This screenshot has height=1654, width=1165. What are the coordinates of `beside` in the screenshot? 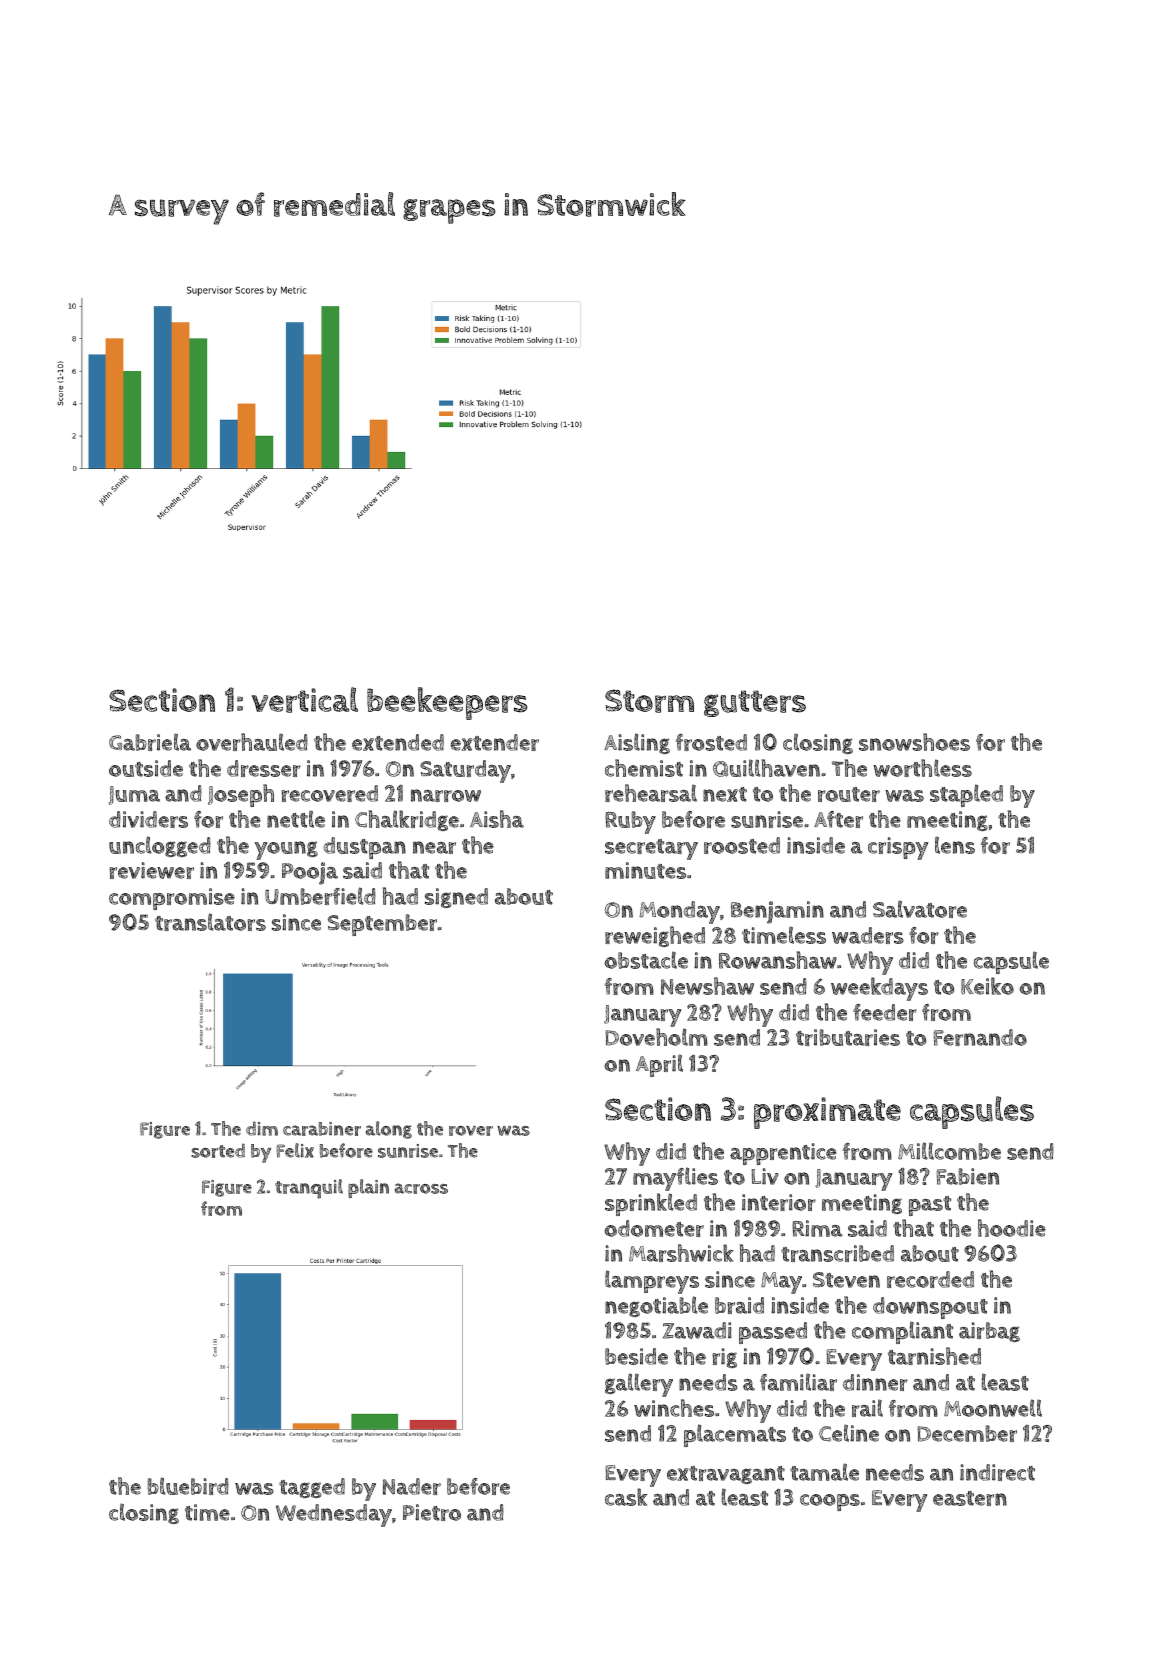 It's located at (636, 1356).
